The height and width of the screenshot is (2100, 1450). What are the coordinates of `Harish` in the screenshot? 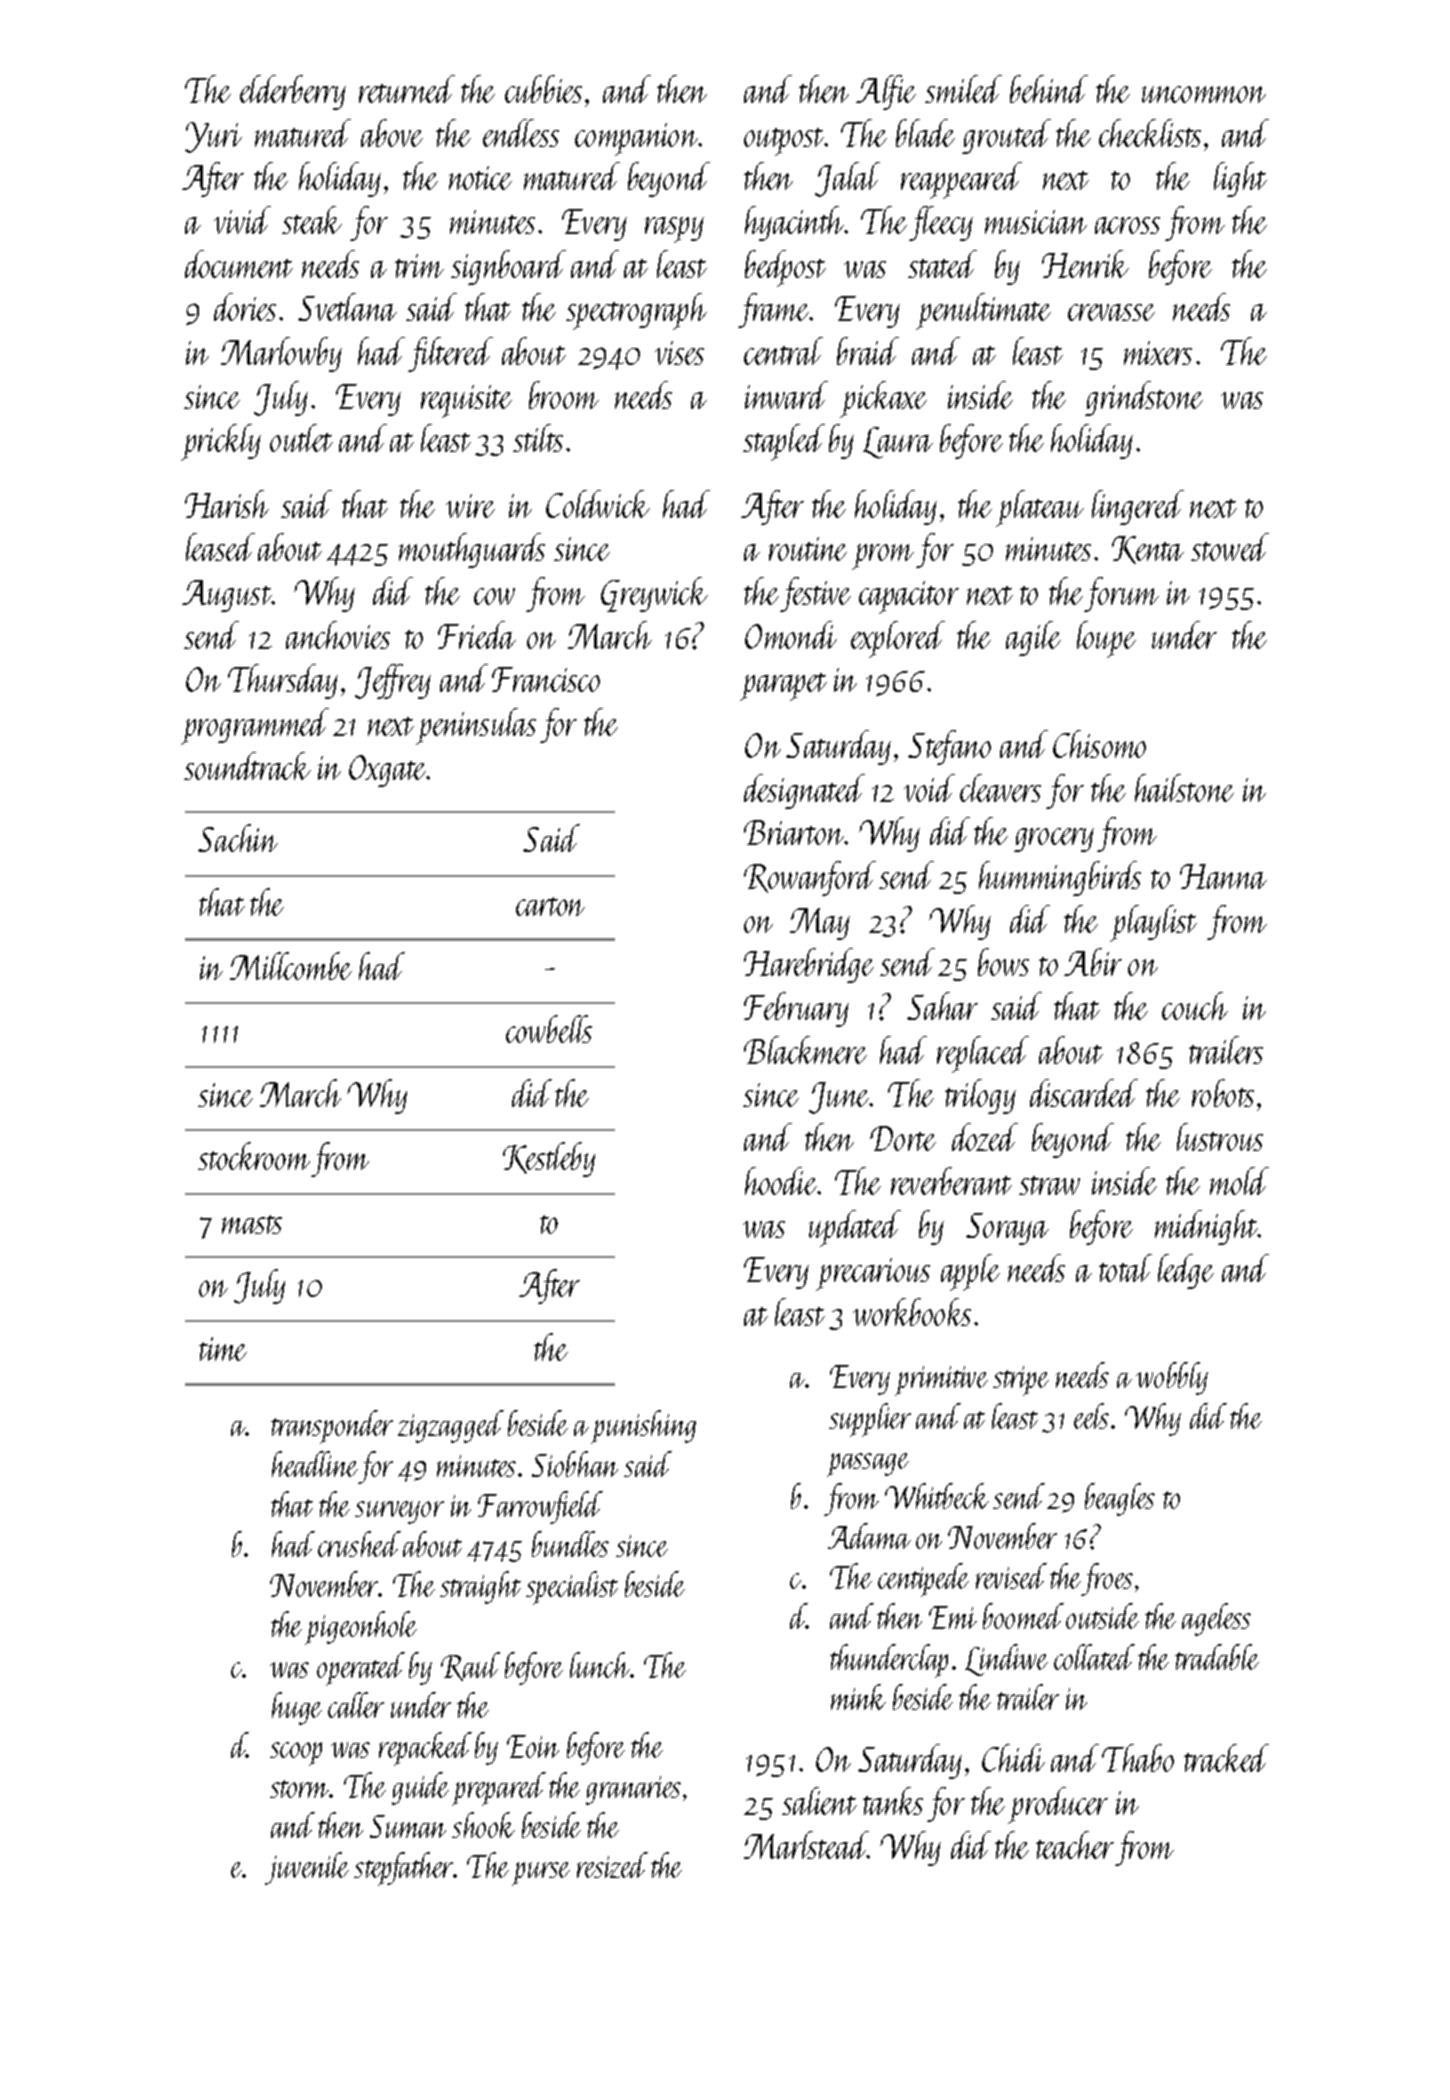 It's located at (227, 504).
